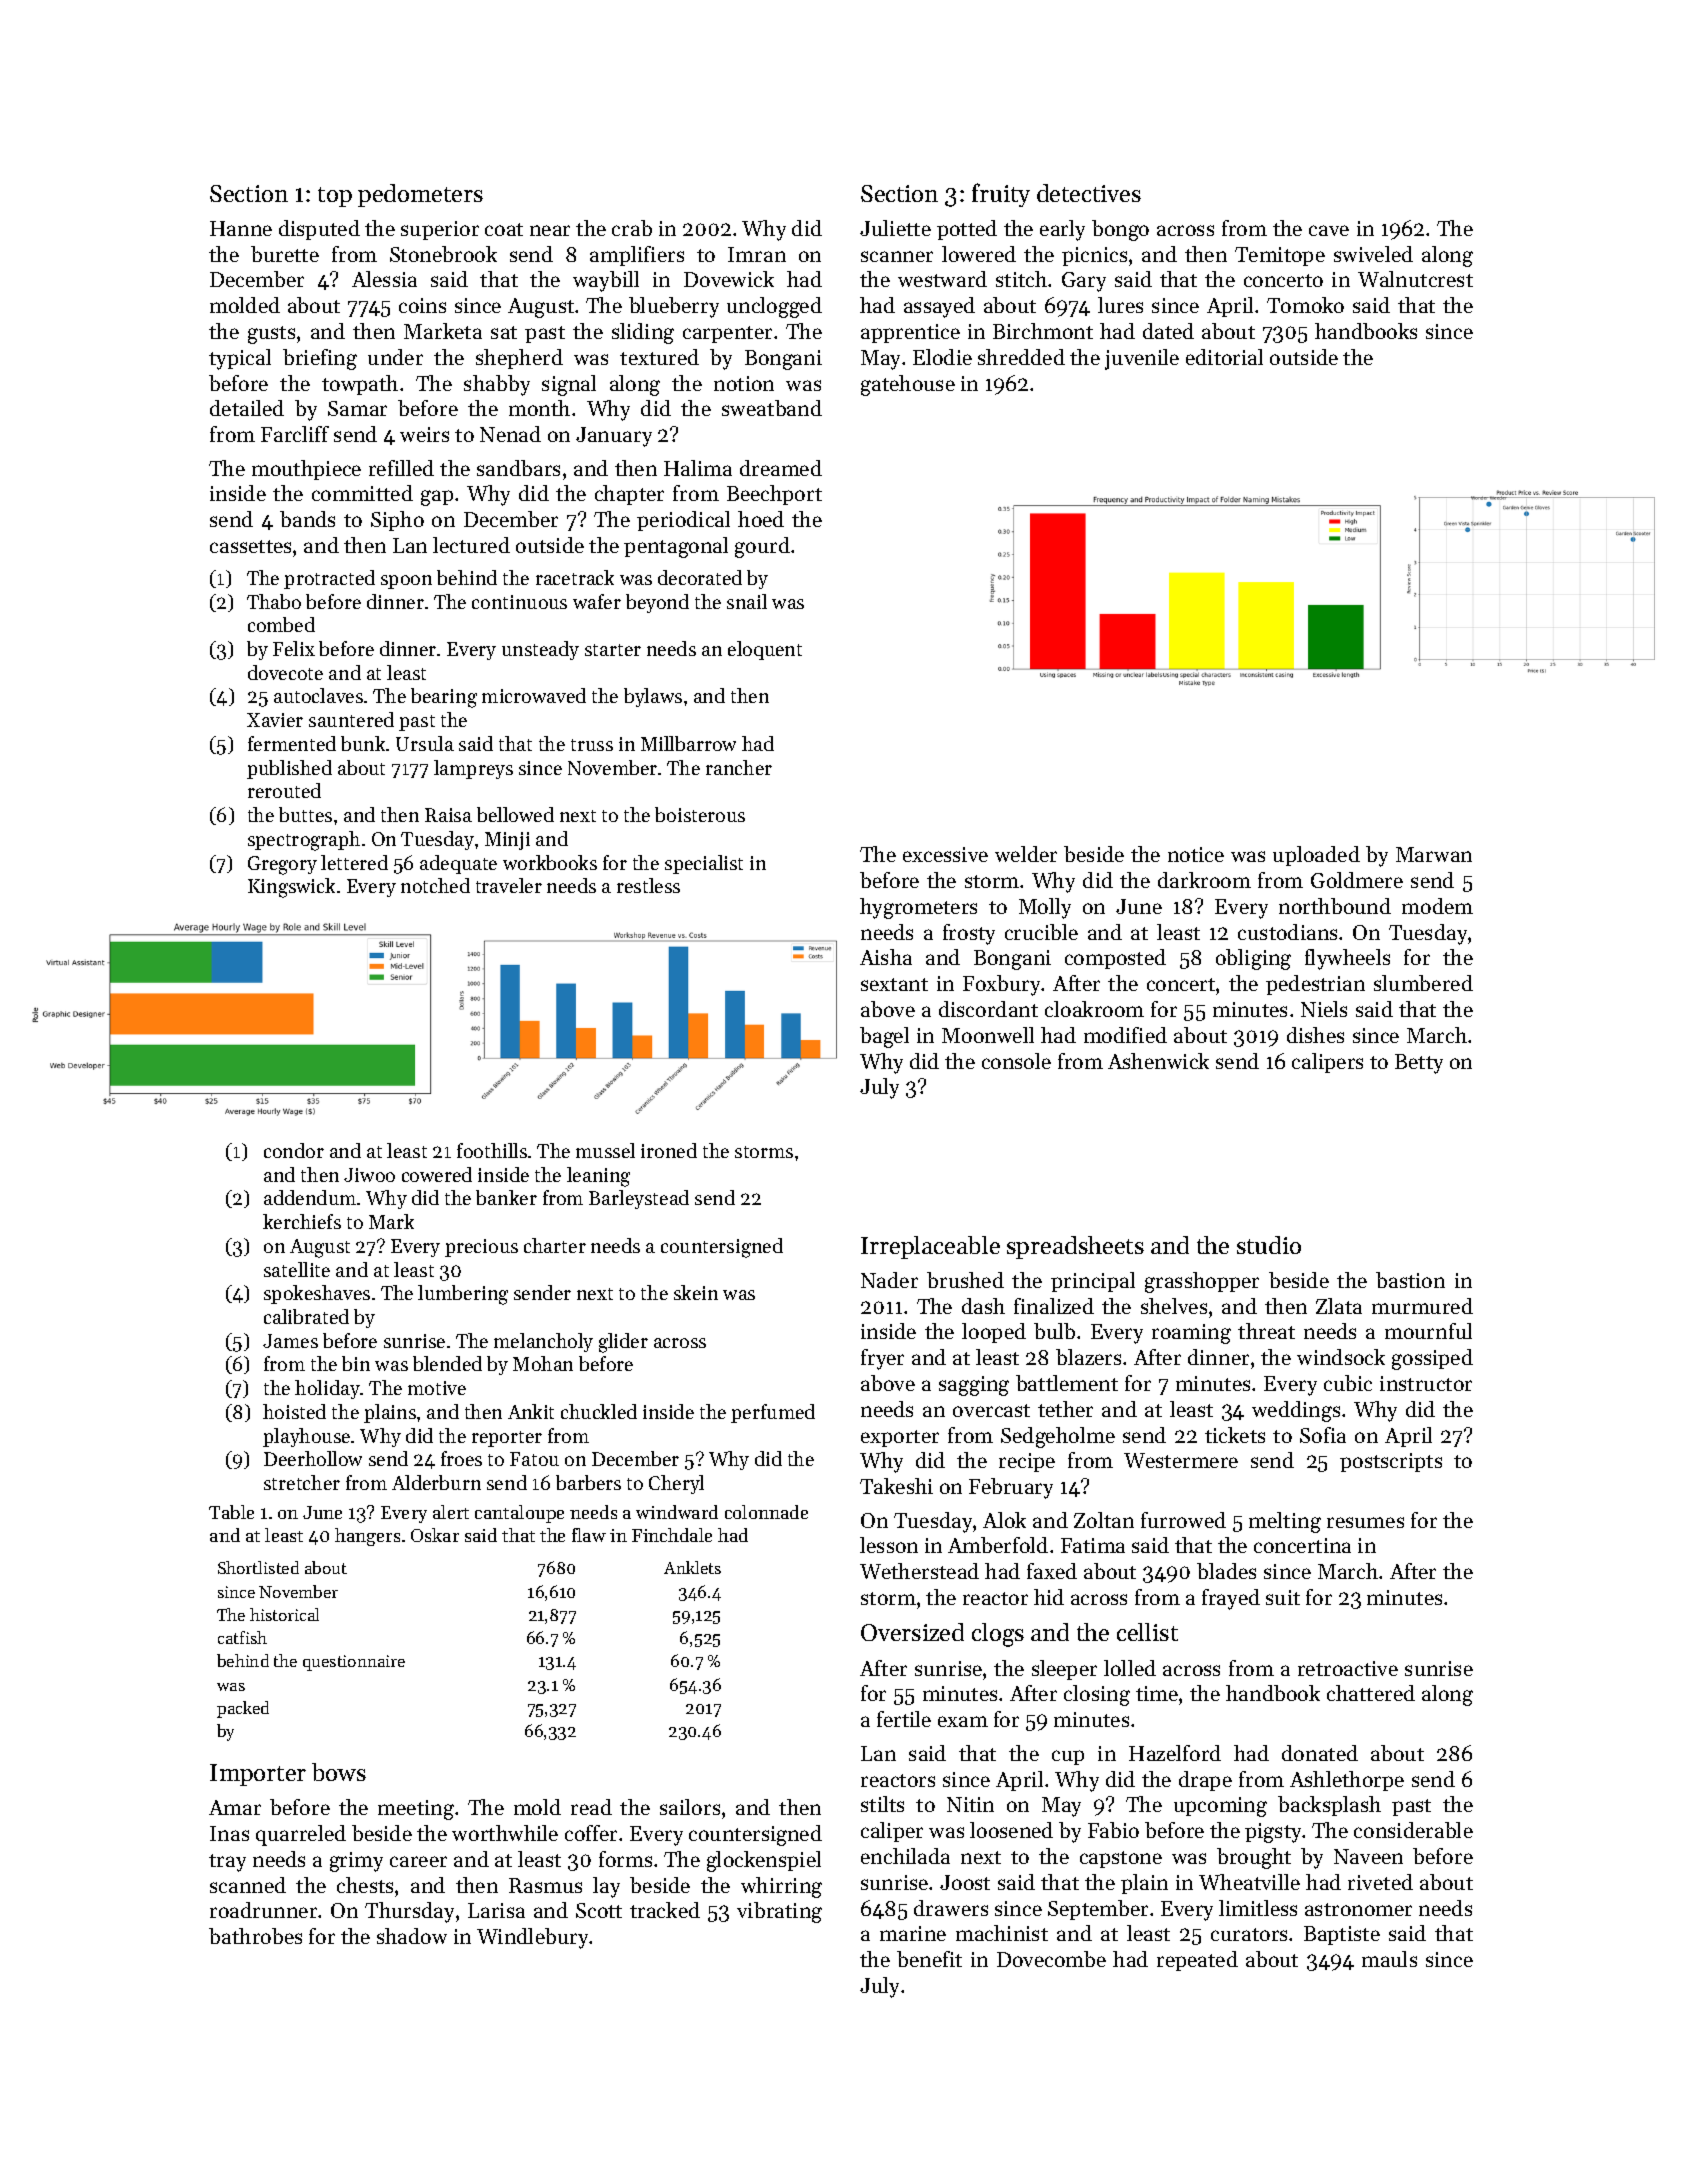 The width and height of the screenshot is (1683, 2178). I want to click on vibrating, so click(779, 1912).
